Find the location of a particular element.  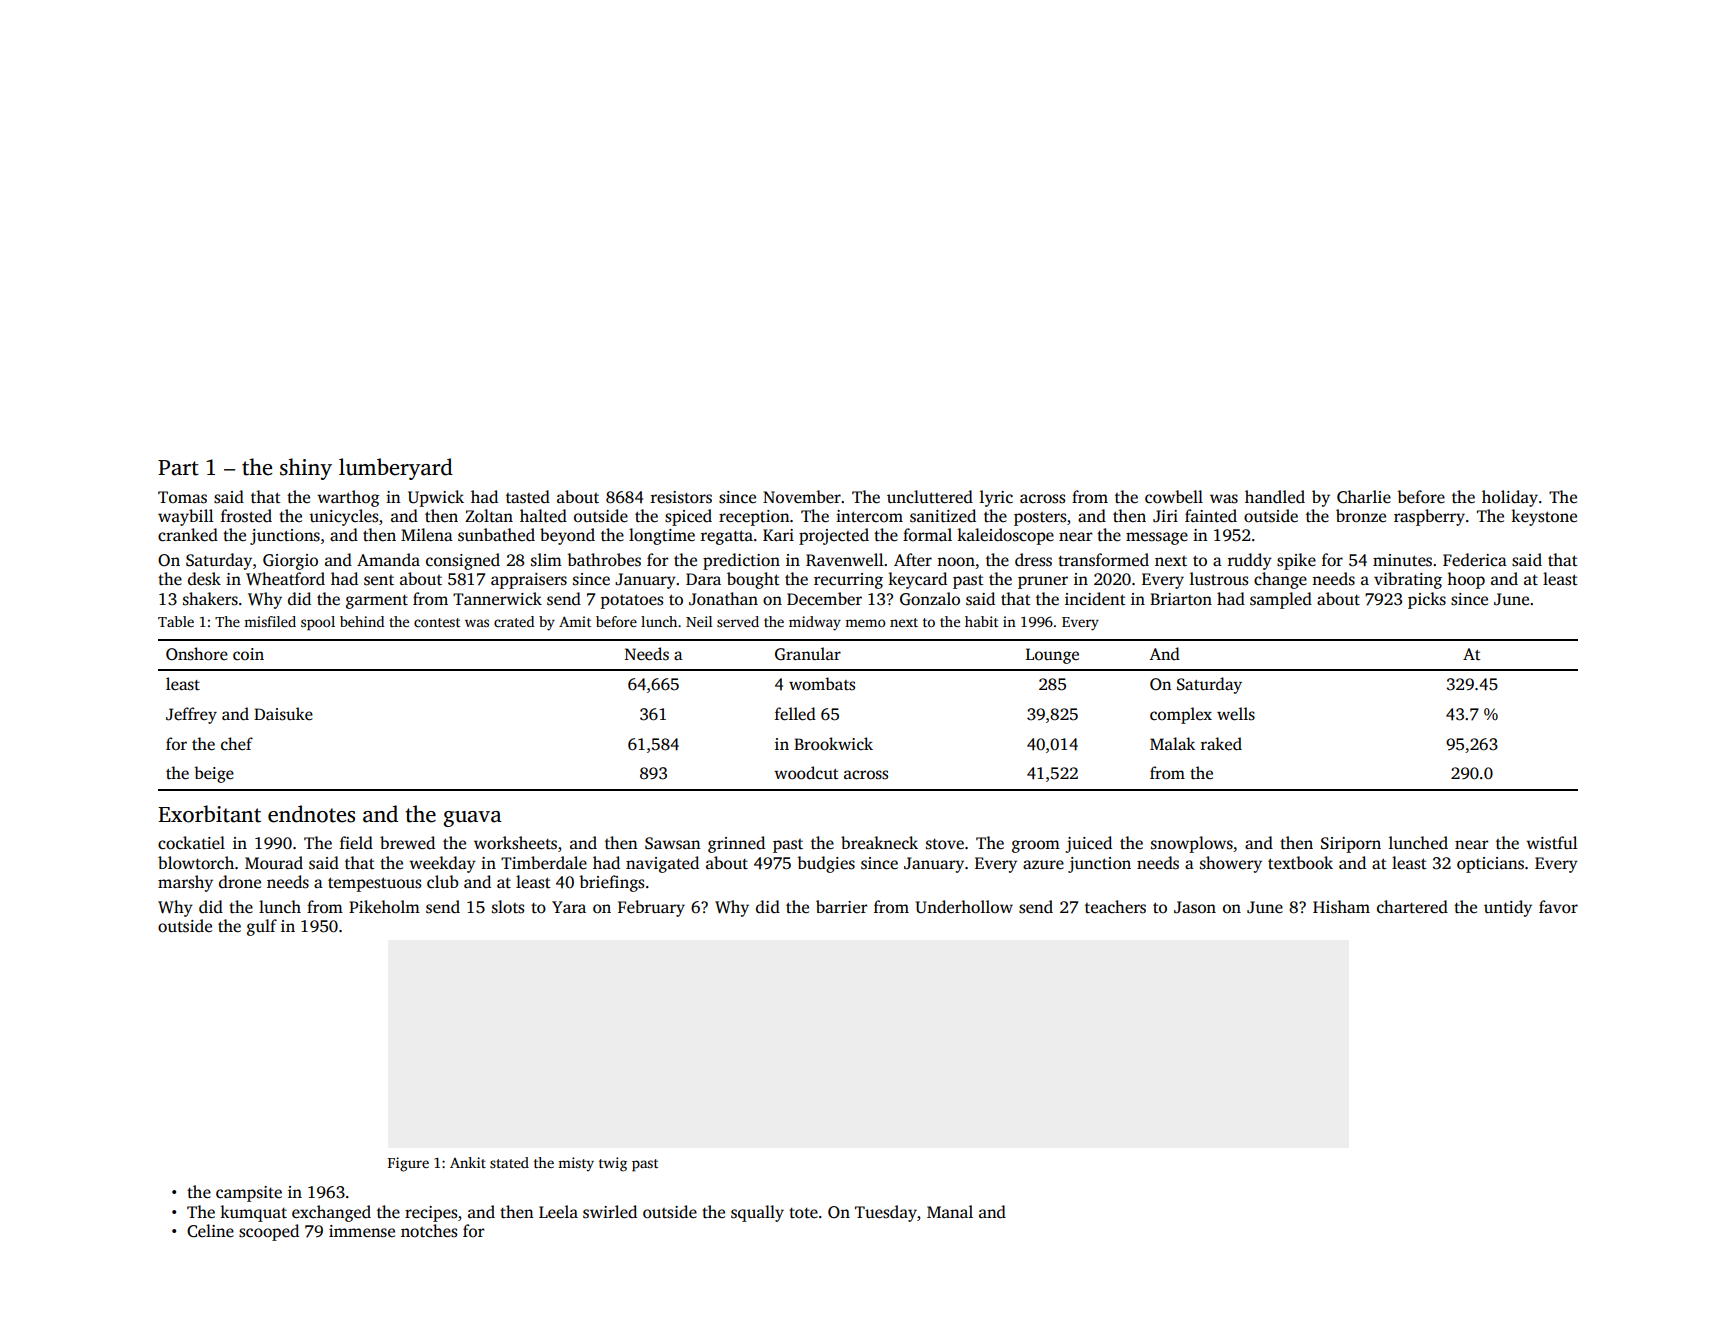

groom is located at coordinates (1036, 846).
